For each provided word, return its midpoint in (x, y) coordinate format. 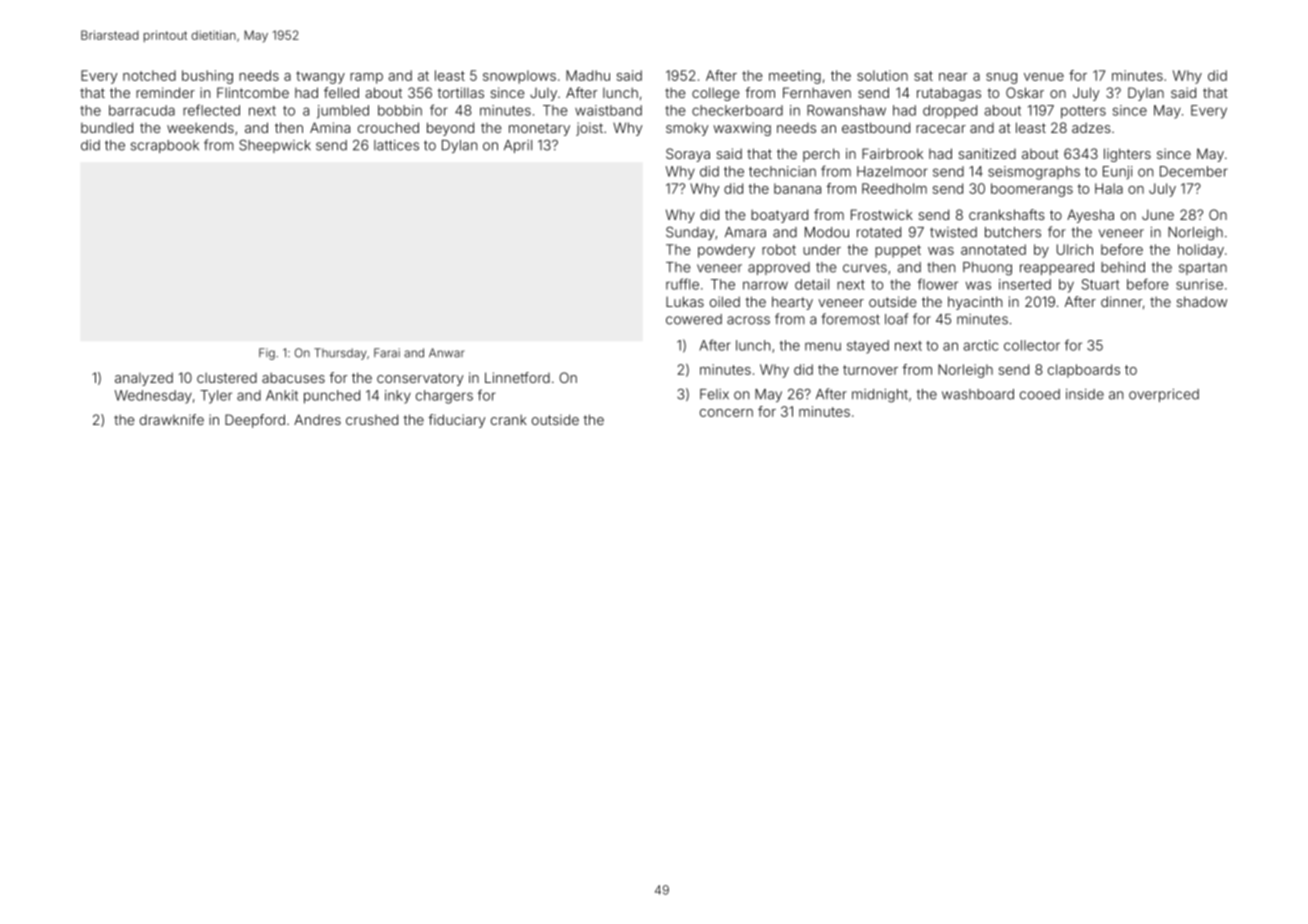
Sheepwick (275, 146)
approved (779, 268)
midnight (880, 396)
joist (589, 129)
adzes (1091, 128)
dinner (1121, 301)
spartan (1203, 269)
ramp (366, 78)
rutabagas (949, 94)
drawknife (172, 419)
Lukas (685, 301)
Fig (267, 354)
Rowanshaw (846, 110)
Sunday (690, 233)
